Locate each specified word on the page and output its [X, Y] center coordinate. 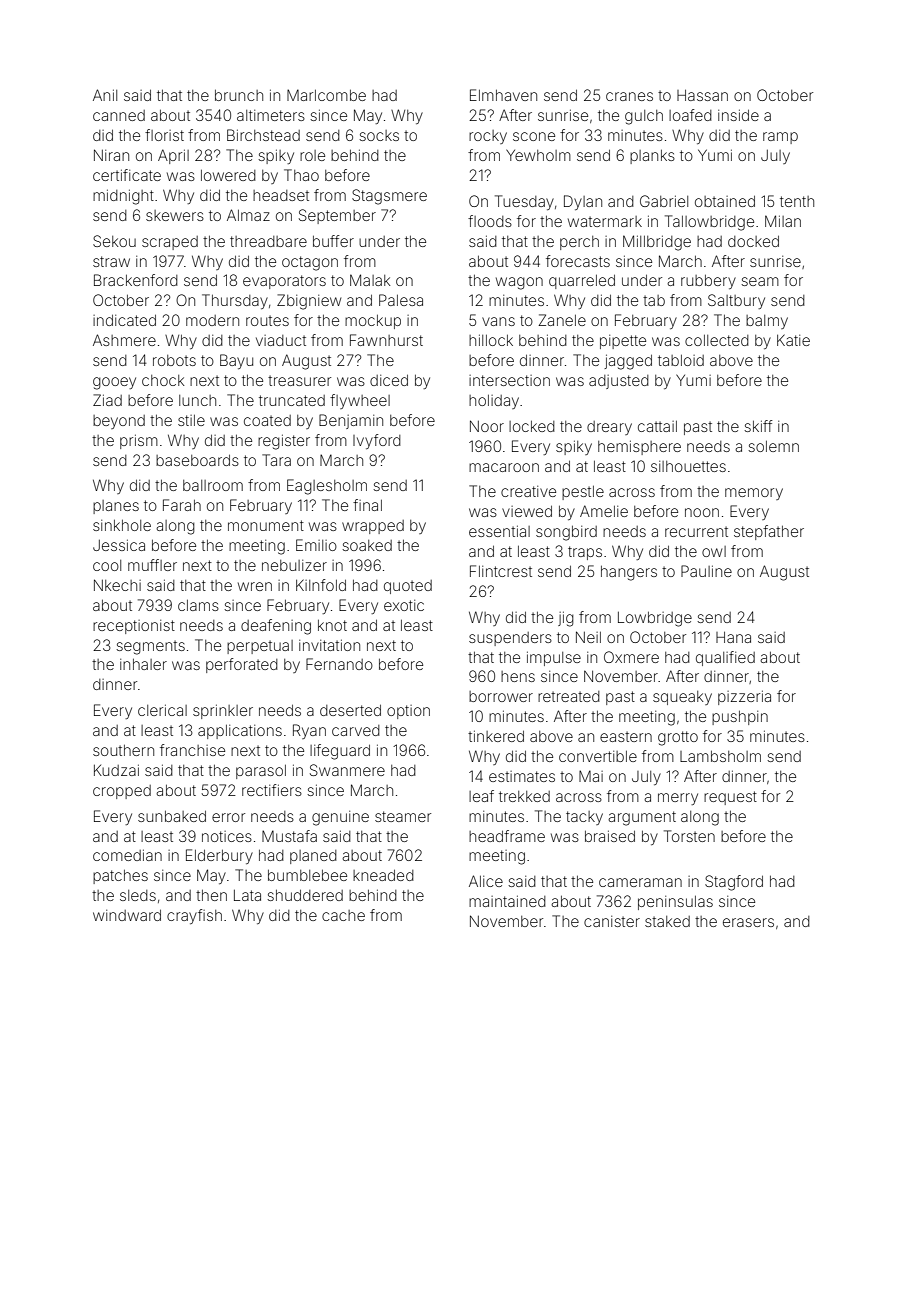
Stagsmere [389, 197]
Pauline [706, 571]
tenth [797, 201]
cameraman [640, 882]
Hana [733, 637]
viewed [527, 511]
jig [566, 619]
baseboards [197, 460]
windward [127, 915]
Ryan [309, 731]
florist [164, 135]
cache [343, 915]
